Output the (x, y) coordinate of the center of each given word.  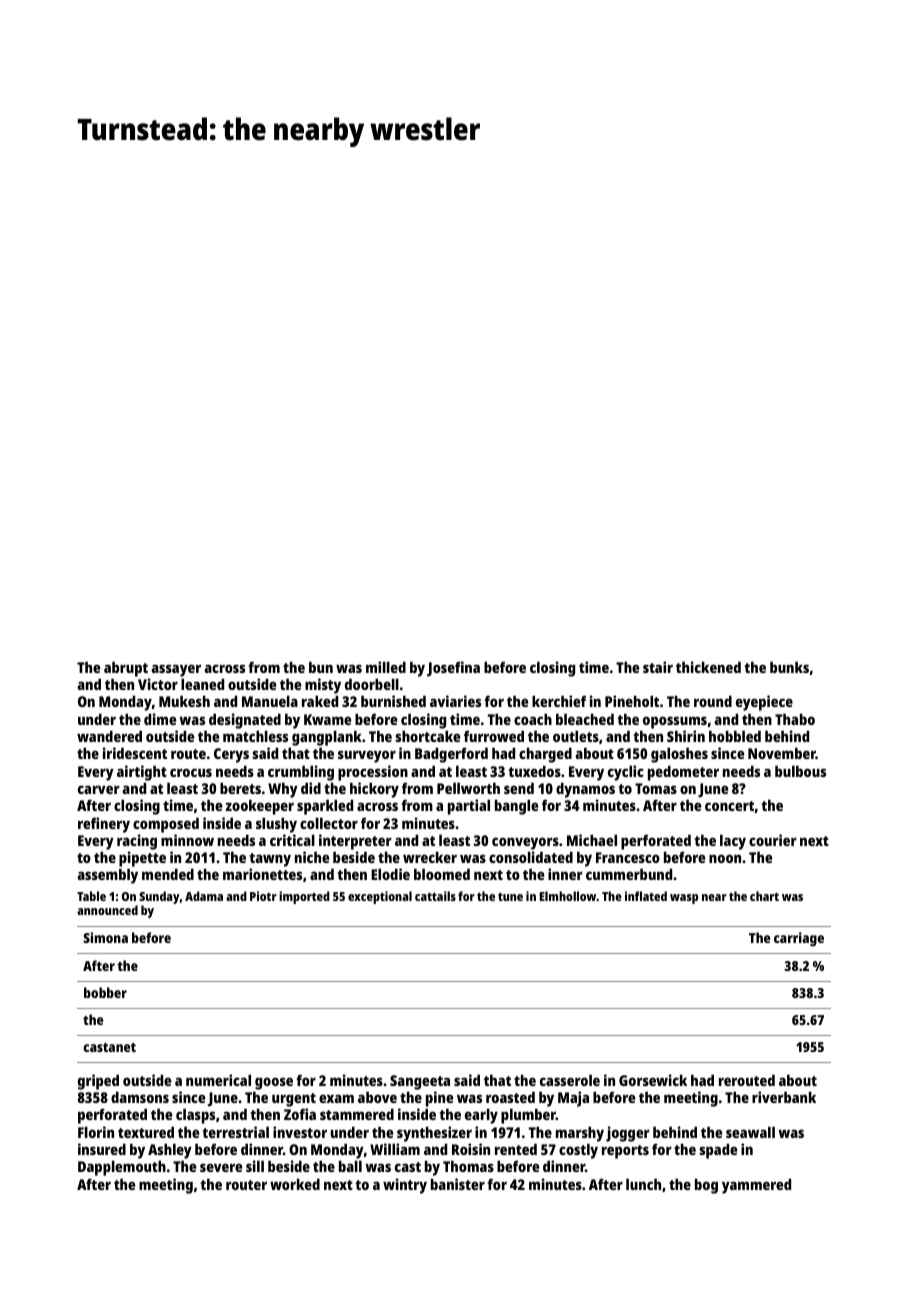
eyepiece (764, 703)
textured (146, 1132)
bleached (585, 719)
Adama (204, 896)
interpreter (355, 842)
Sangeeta (420, 1082)
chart (764, 896)
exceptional (380, 897)
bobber (105, 992)
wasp (684, 899)
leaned (202, 684)
